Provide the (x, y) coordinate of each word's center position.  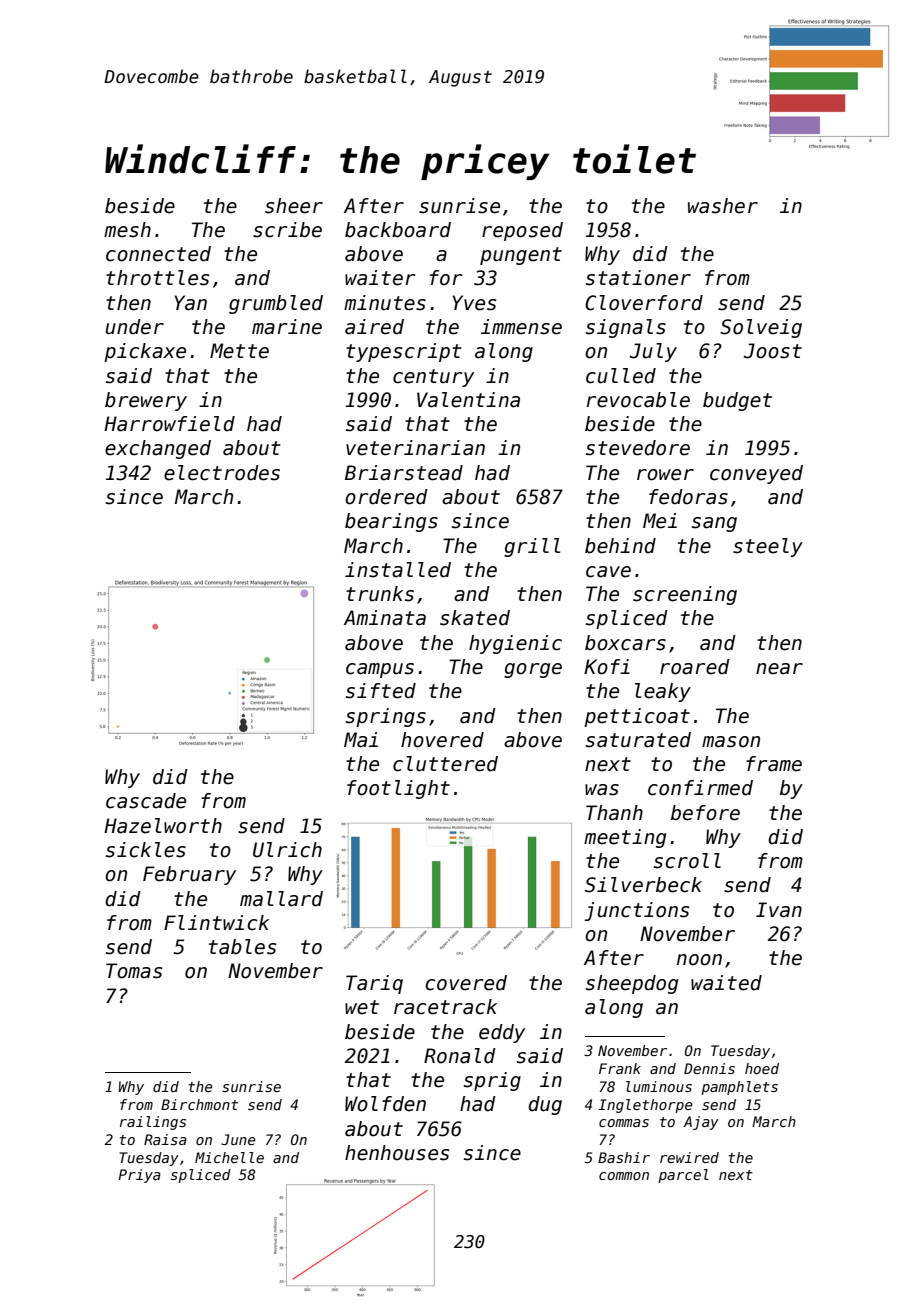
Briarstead (404, 473)
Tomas (134, 971)
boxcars (625, 643)
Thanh (614, 813)
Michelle (229, 1157)
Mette (239, 351)
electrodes (222, 473)
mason (731, 742)
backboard (398, 230)
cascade (146, 801)
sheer (294, 206)
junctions (636, 911)
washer (723, 206)
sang (714, 524)
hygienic (515, 644)
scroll (687, 861)
